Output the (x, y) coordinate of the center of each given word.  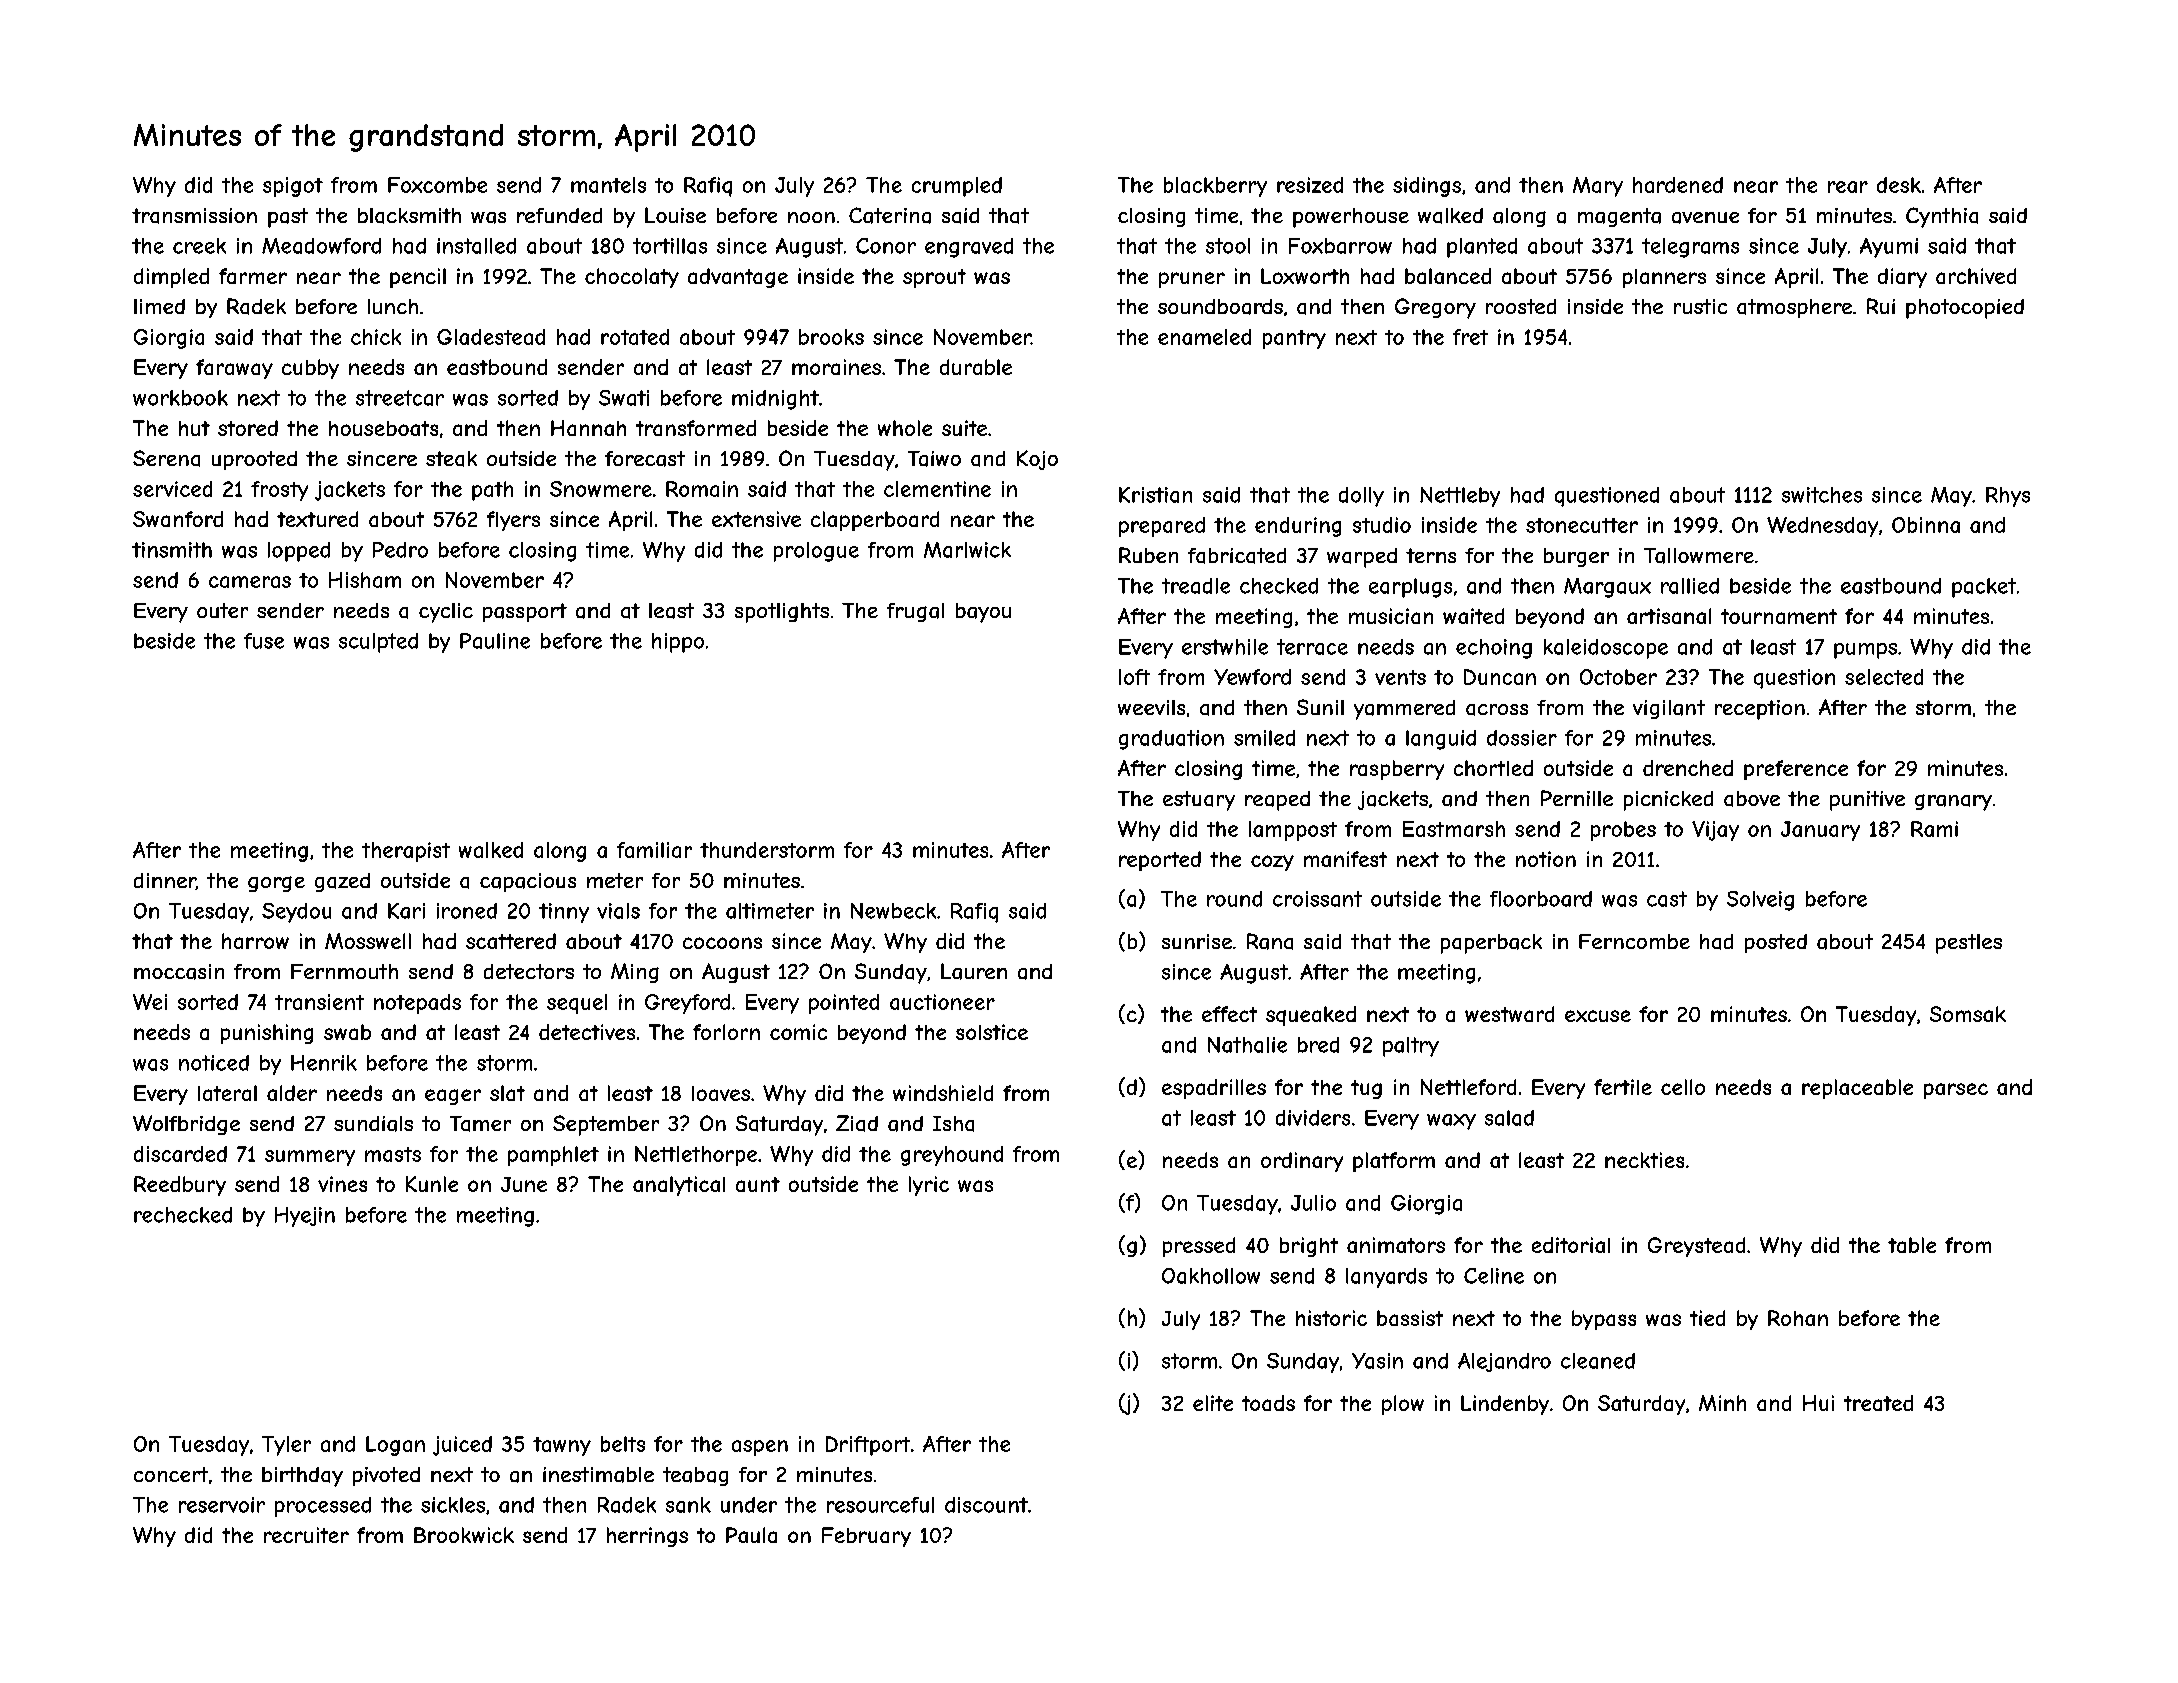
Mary (1598, 187)
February (866, 1537)
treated (1878, 1403)
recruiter (306, 1535)
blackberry (1215, 187)
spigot (293, 187)
